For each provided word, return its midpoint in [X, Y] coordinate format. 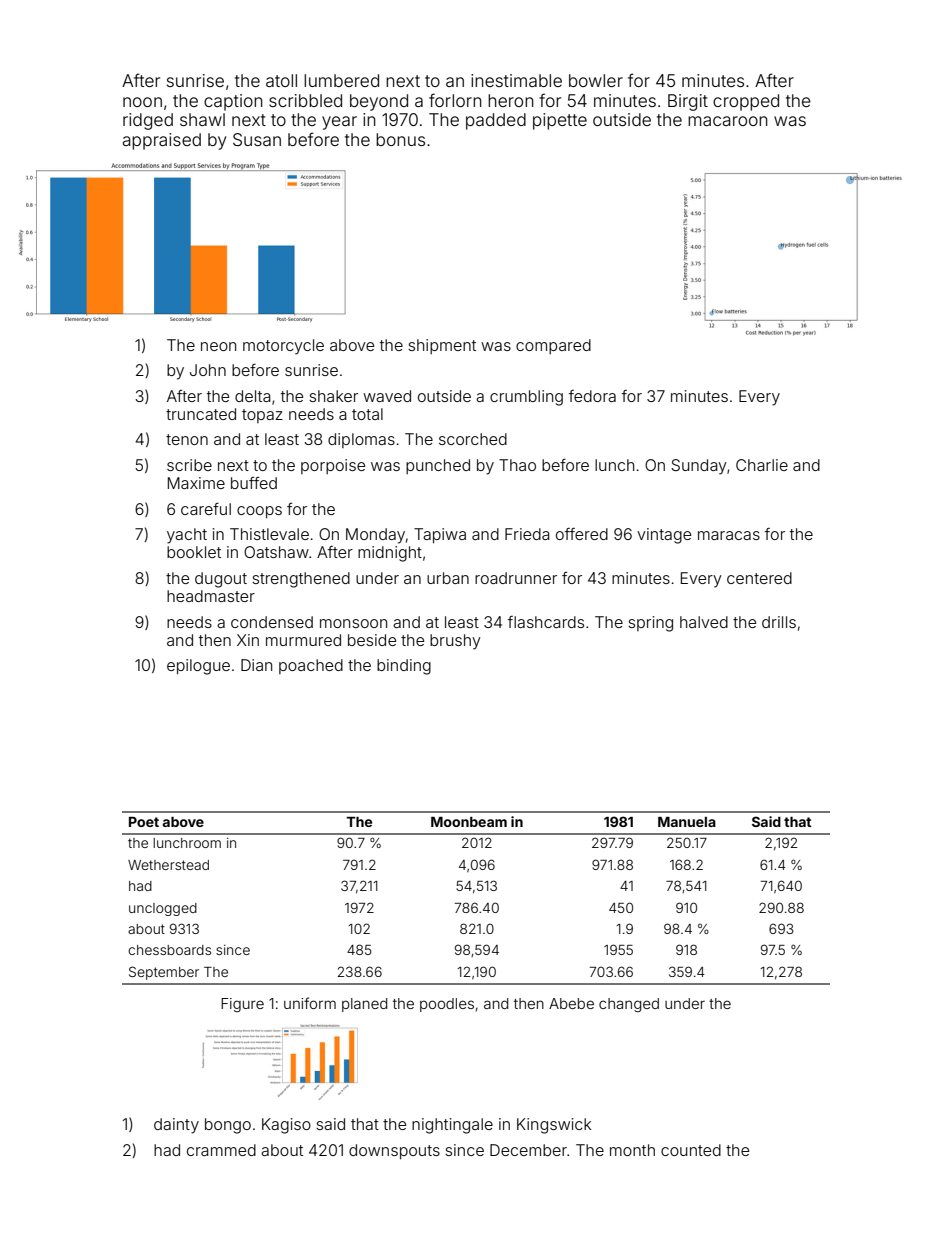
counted [691, 1150]
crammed [221, 1150]
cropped [746, 102]
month [632, 1150]
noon [142, 102]
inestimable [516, 80]
